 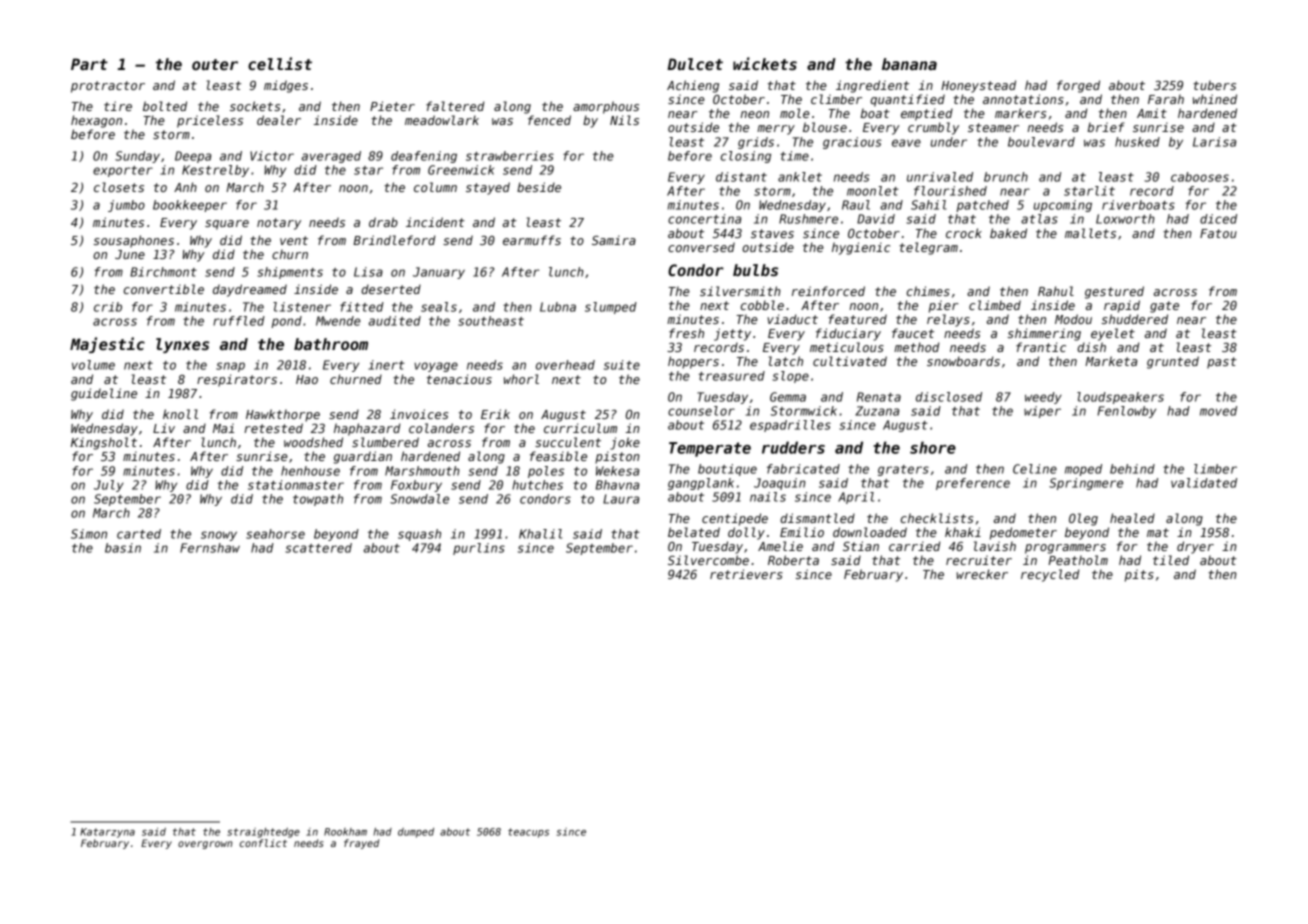 What do you see at coordinates (215, 64) in the screenshot?
I see `outer` at bounding box center [215, 64].
